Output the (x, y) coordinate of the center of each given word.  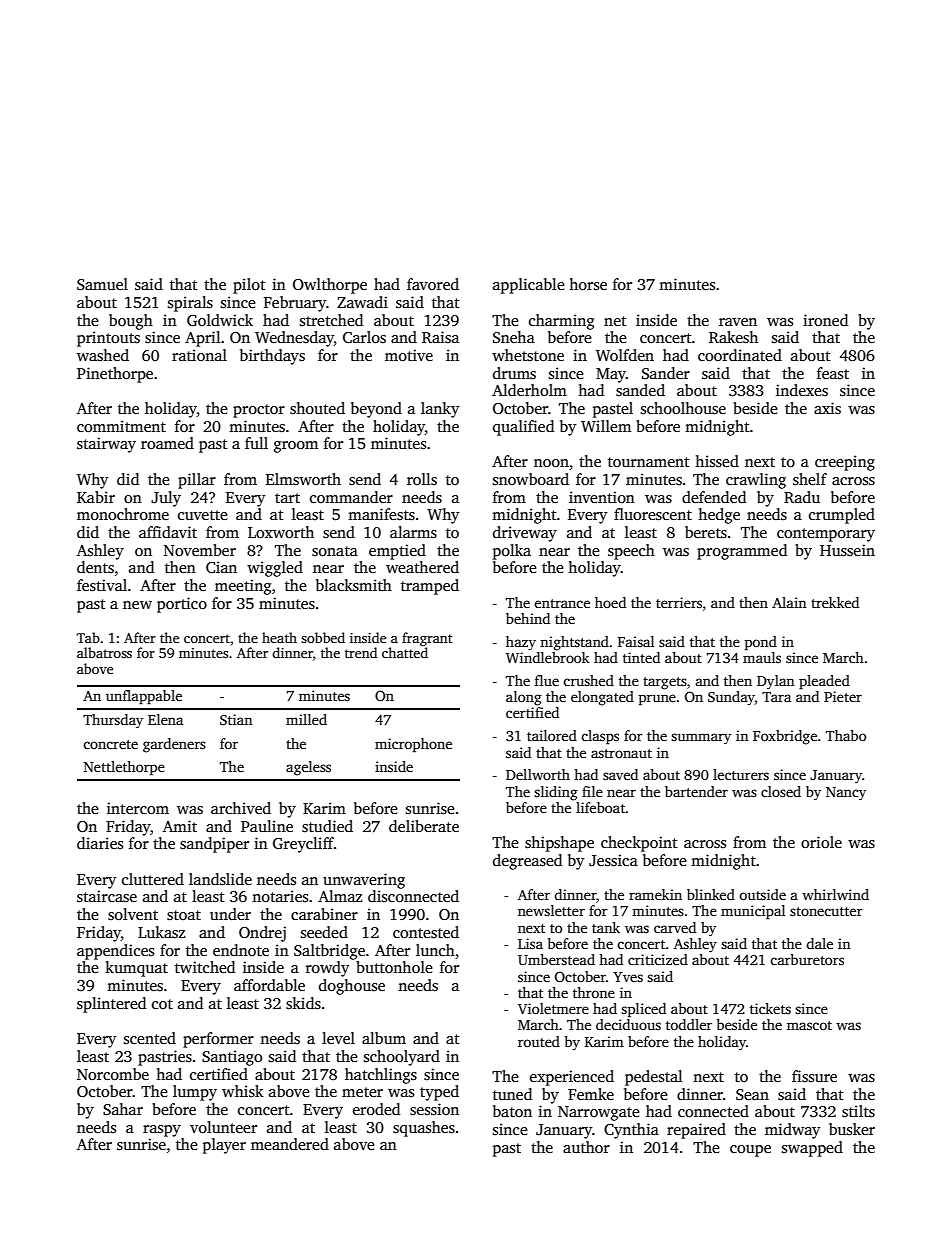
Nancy (846, 793)
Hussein (847, 550)
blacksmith (354, 585)
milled (306, 719)
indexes (802, 390)
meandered (290, 1144)
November (200, 550)
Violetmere (553, 1008)
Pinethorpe (115, 375)
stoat (184, 915)
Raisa (440, 337)
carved (675, 927)
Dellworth (538, 774)
